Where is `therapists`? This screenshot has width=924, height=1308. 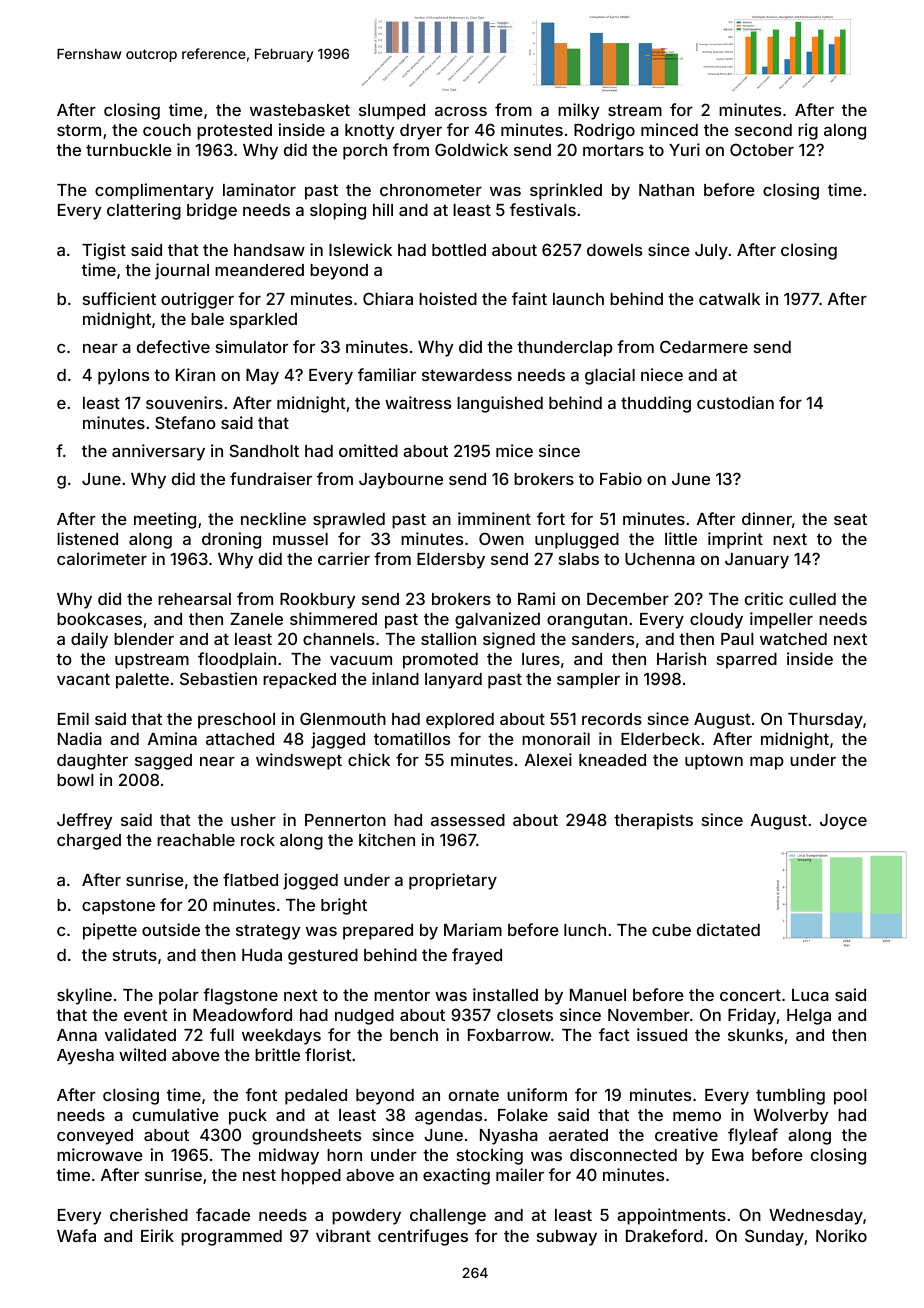 therapists is located at coordinates (653, 821).
